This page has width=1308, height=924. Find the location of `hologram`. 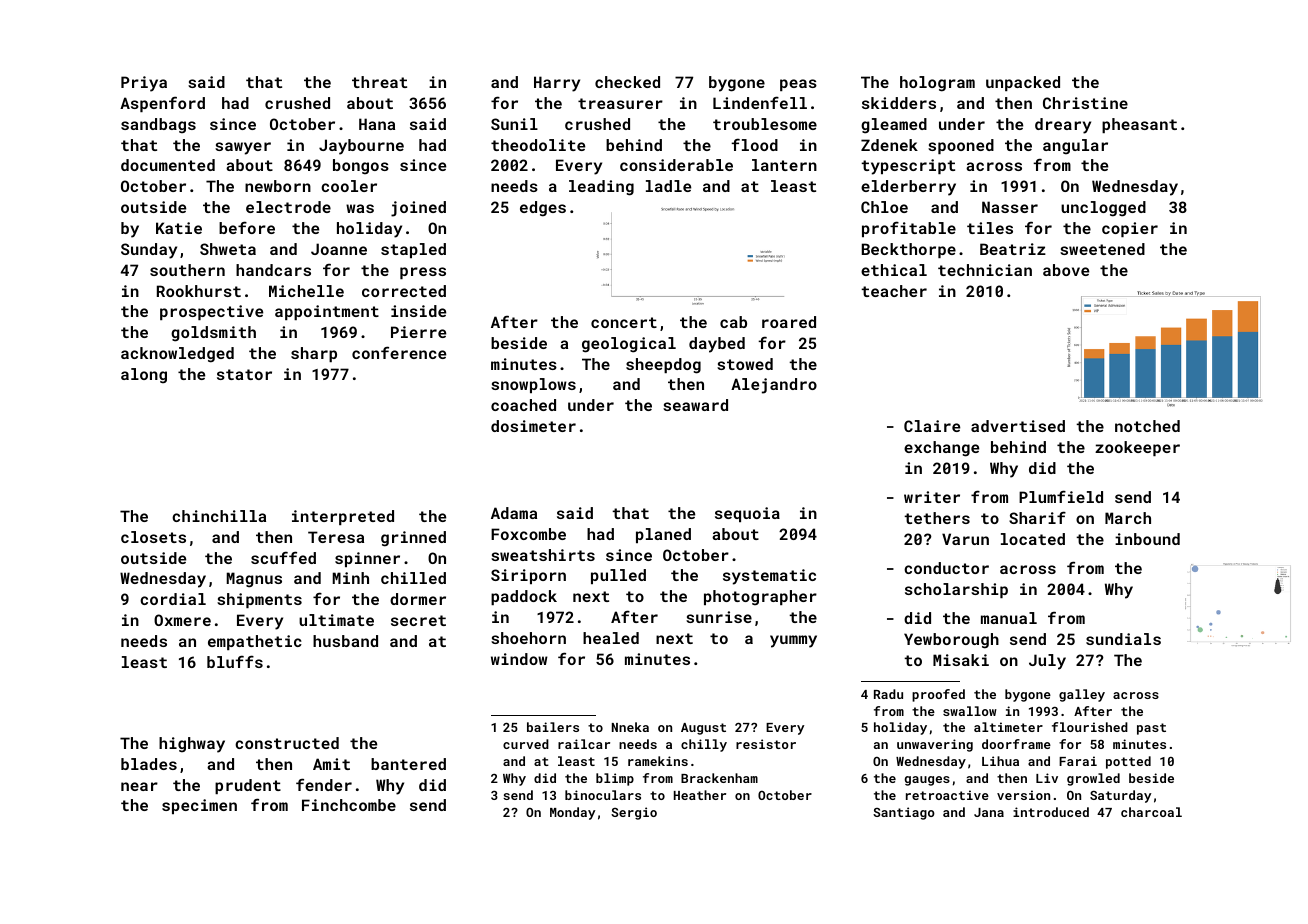

hologram is located at coordinates (937, 84).
